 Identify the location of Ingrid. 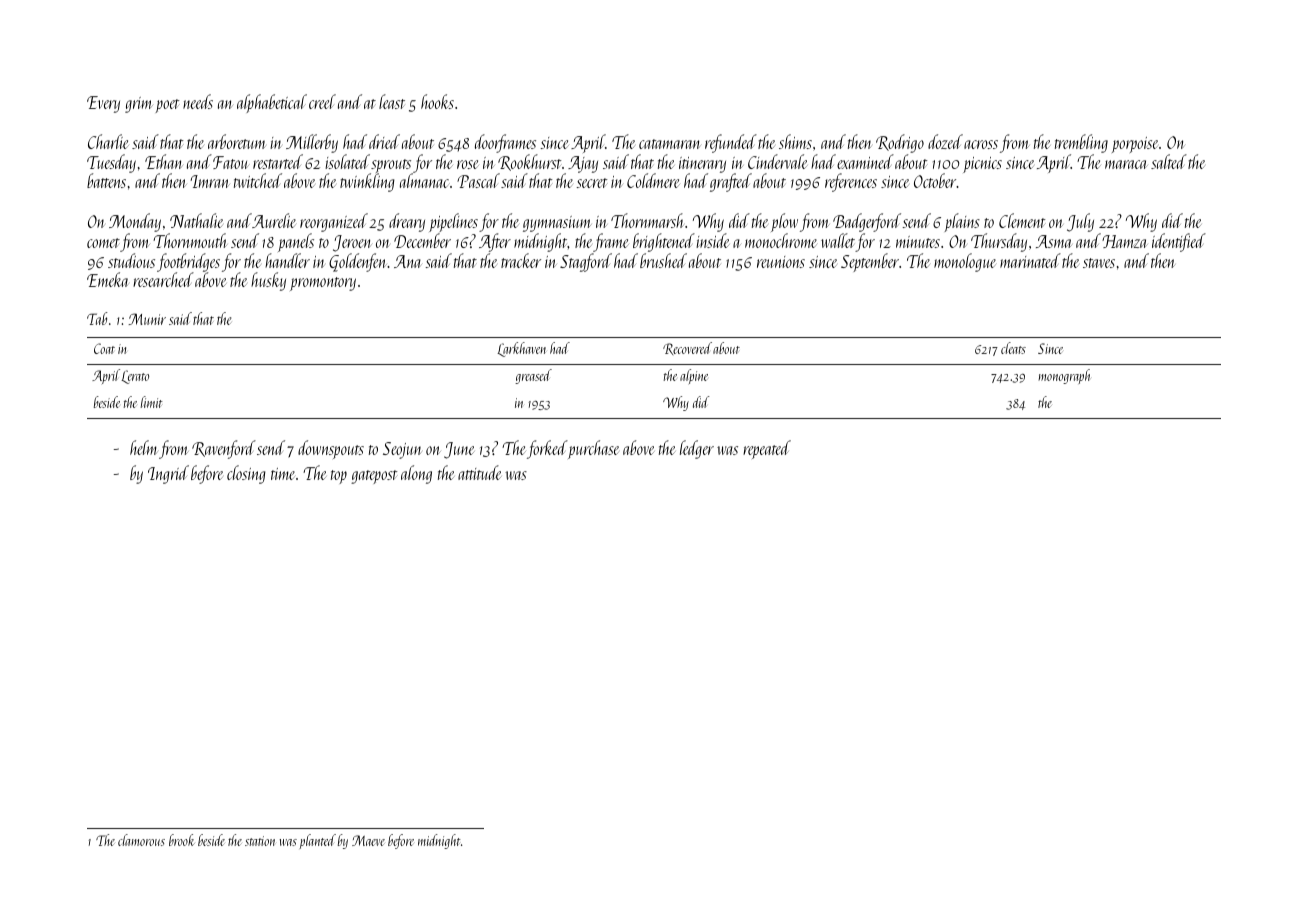
(168, 474).
